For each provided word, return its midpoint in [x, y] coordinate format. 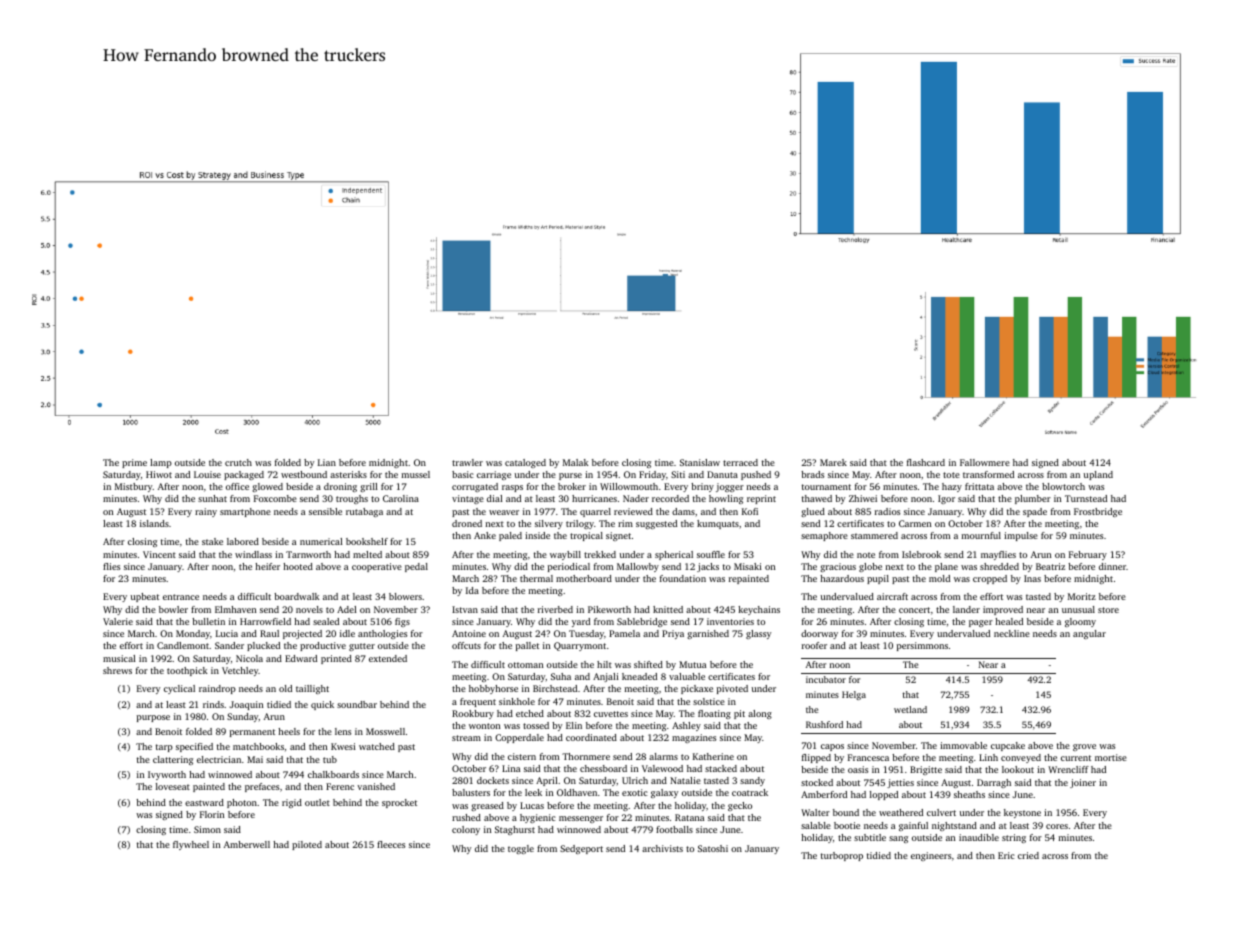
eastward [204, 802]
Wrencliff [1068, 769]
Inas [1032, 578]
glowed [267, 487]
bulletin [208, 621]
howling [726, 499]
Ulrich [635, 780]
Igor [946, 499]
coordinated [591, 737]
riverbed [555, 609]
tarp [164, 748]
